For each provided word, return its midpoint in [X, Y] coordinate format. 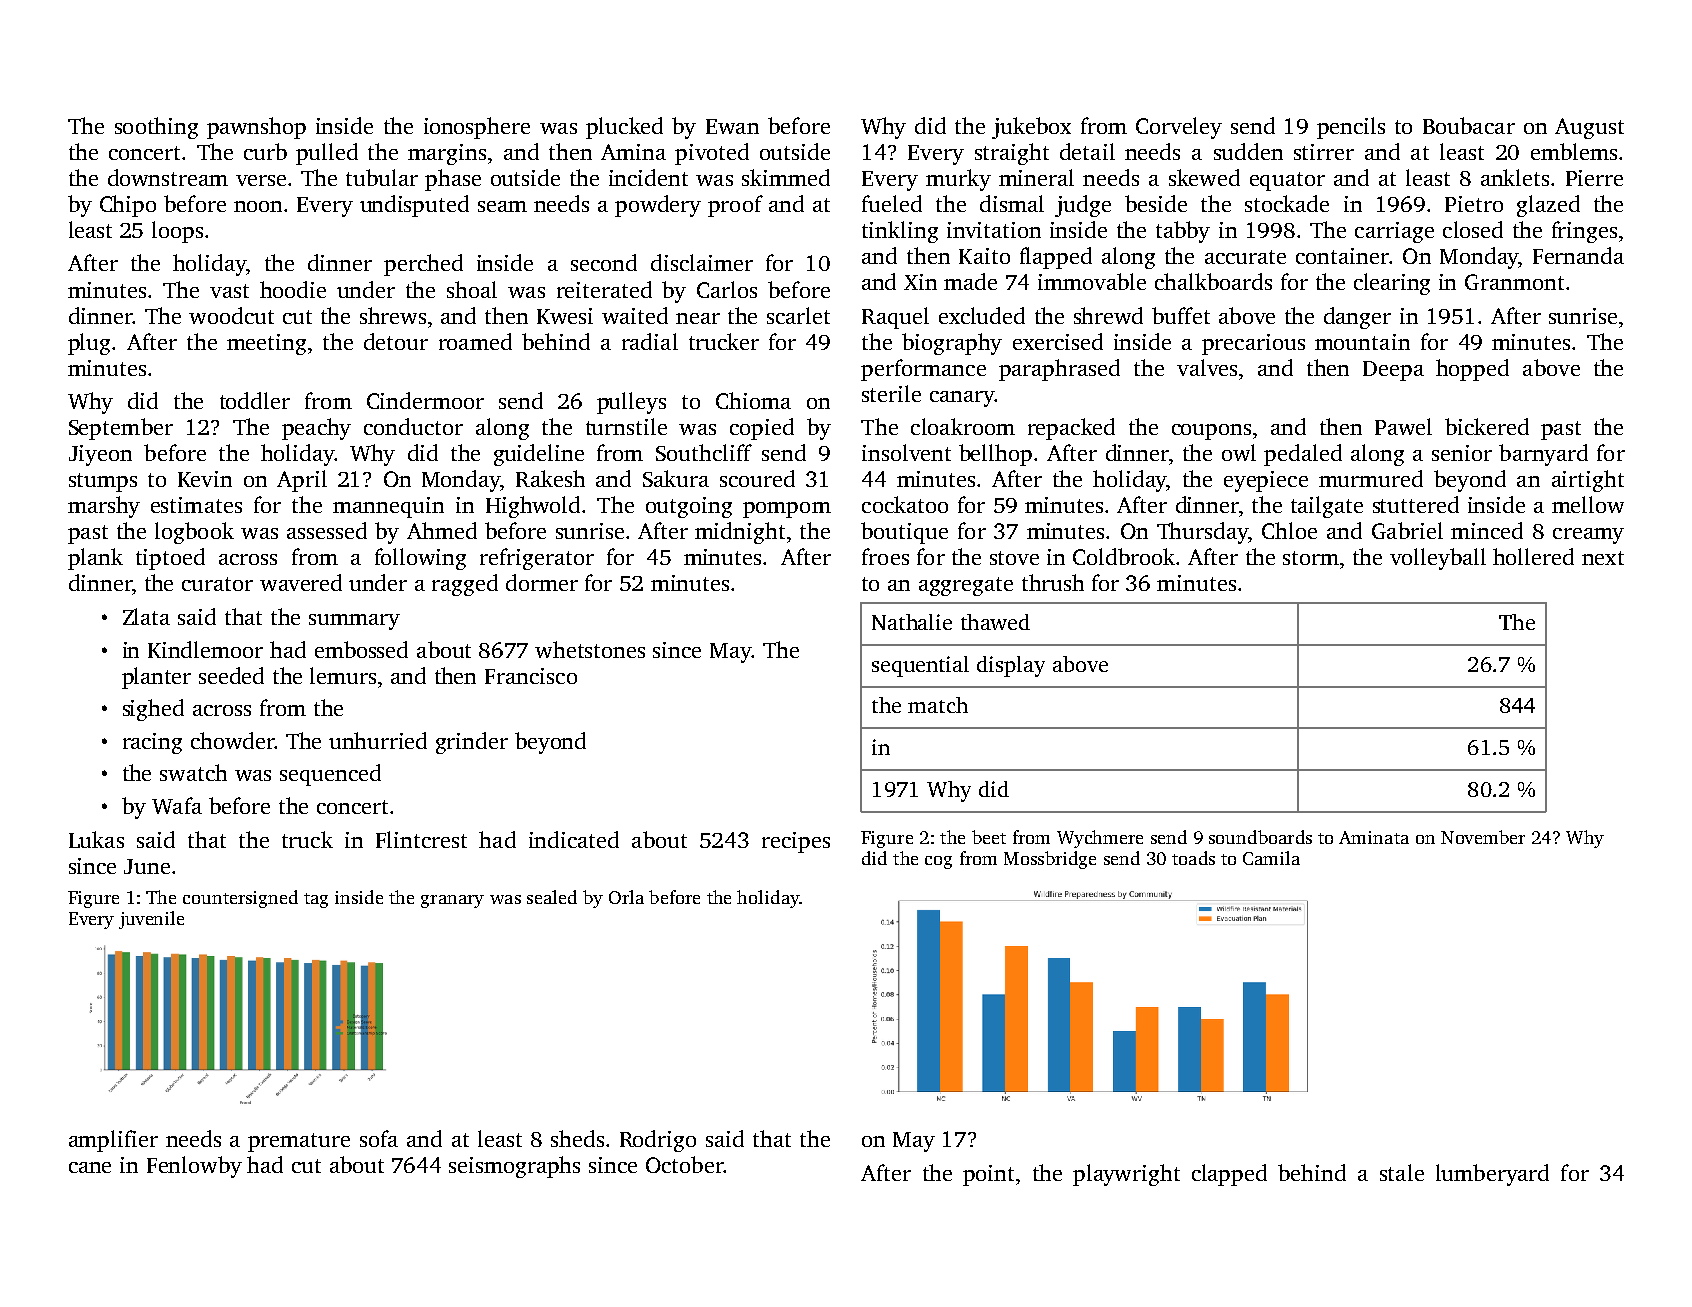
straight [1012, 154]
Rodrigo [658, 1141]
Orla [626, 897]
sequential [920, 666]
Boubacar [1469, 125]
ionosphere [477, 128]
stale [1402, 1172]
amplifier [113, 1141]
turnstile [626, 426]
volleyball [1438, 559]
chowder [233, 740]
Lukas [96, 839]
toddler [255, 400]
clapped [1229, 1175]
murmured [1371, 478]
